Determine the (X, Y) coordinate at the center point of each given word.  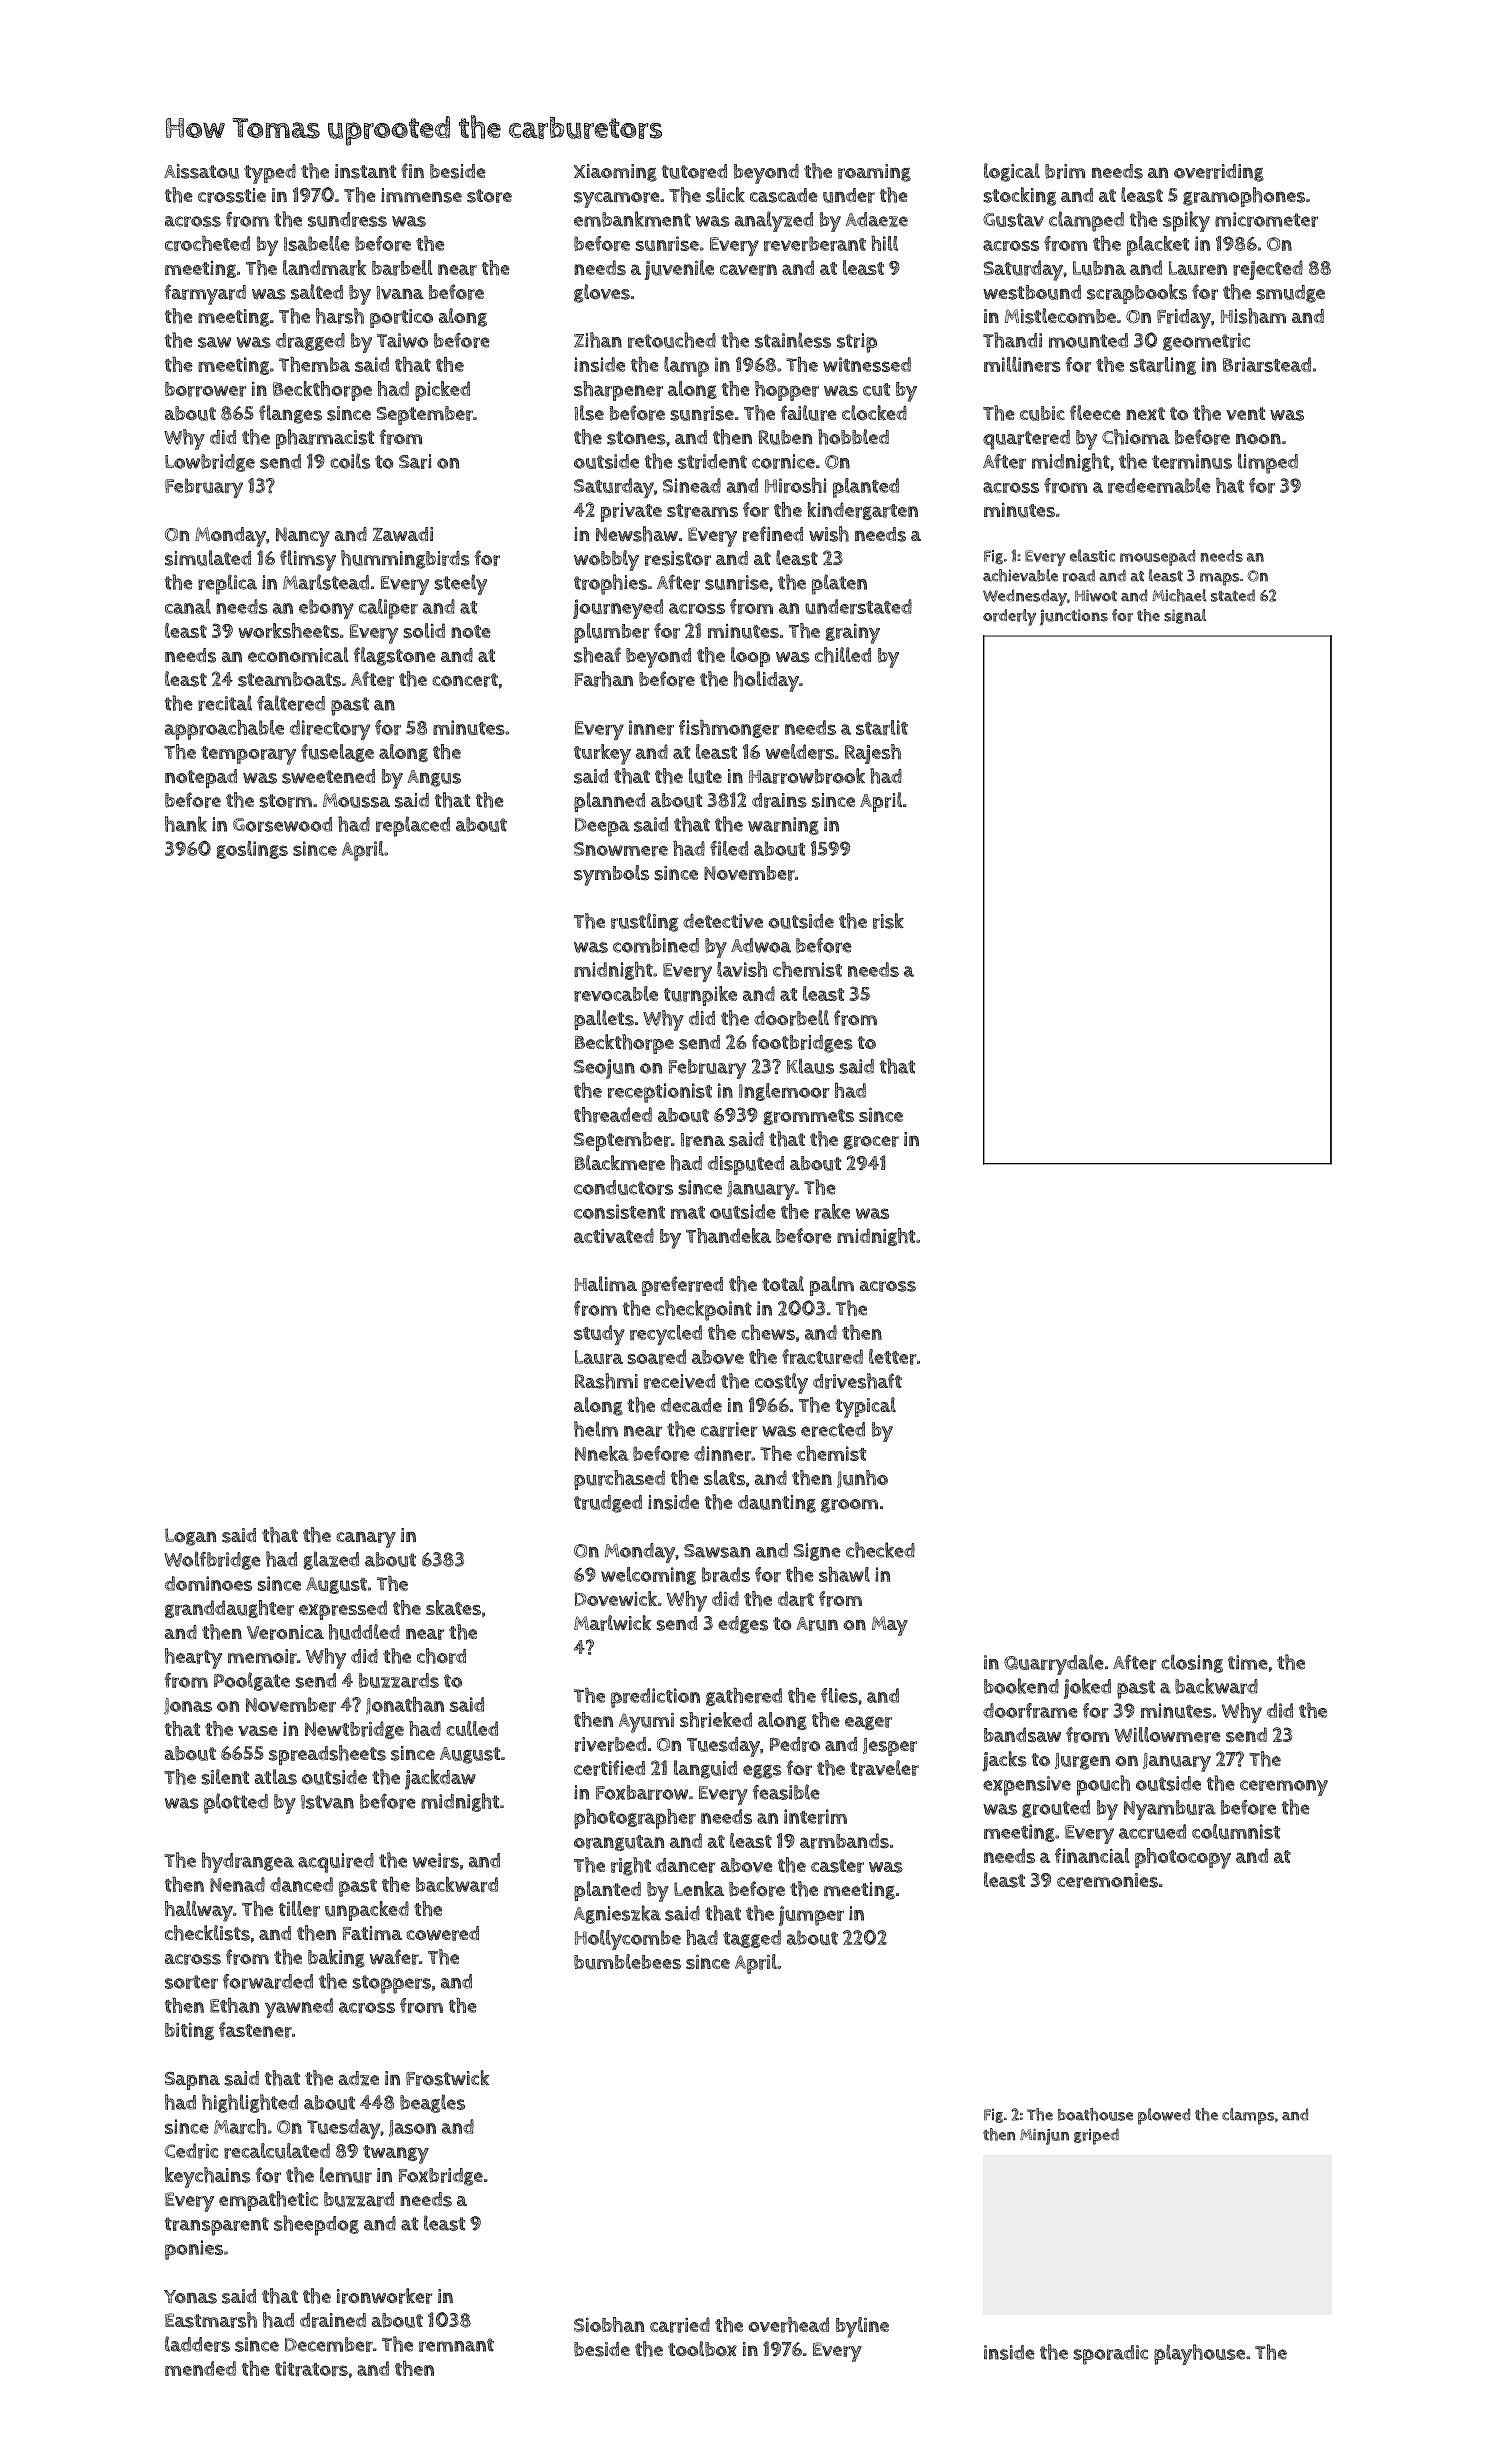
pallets (604, 1020)
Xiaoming (615, 173)
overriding (1219, 173)
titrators (311, 2368)
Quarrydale (1054, 1664)
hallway (199, 1911)
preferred (682, 1286)
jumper (811, 1916)
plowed (1164, 2116)
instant (365, 171)
